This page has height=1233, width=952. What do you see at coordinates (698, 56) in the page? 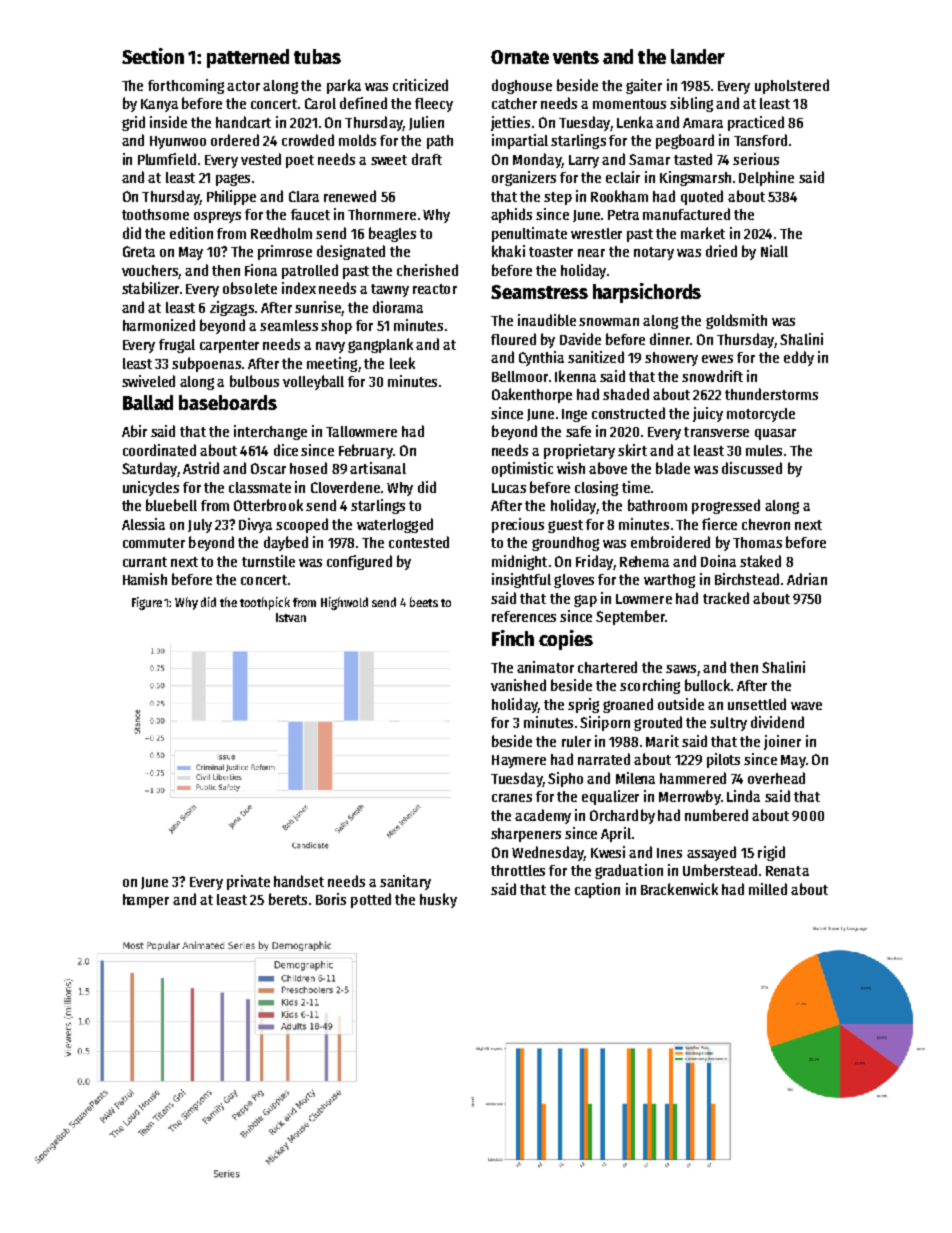
I see `lander` at bounding box center [698, 56].
